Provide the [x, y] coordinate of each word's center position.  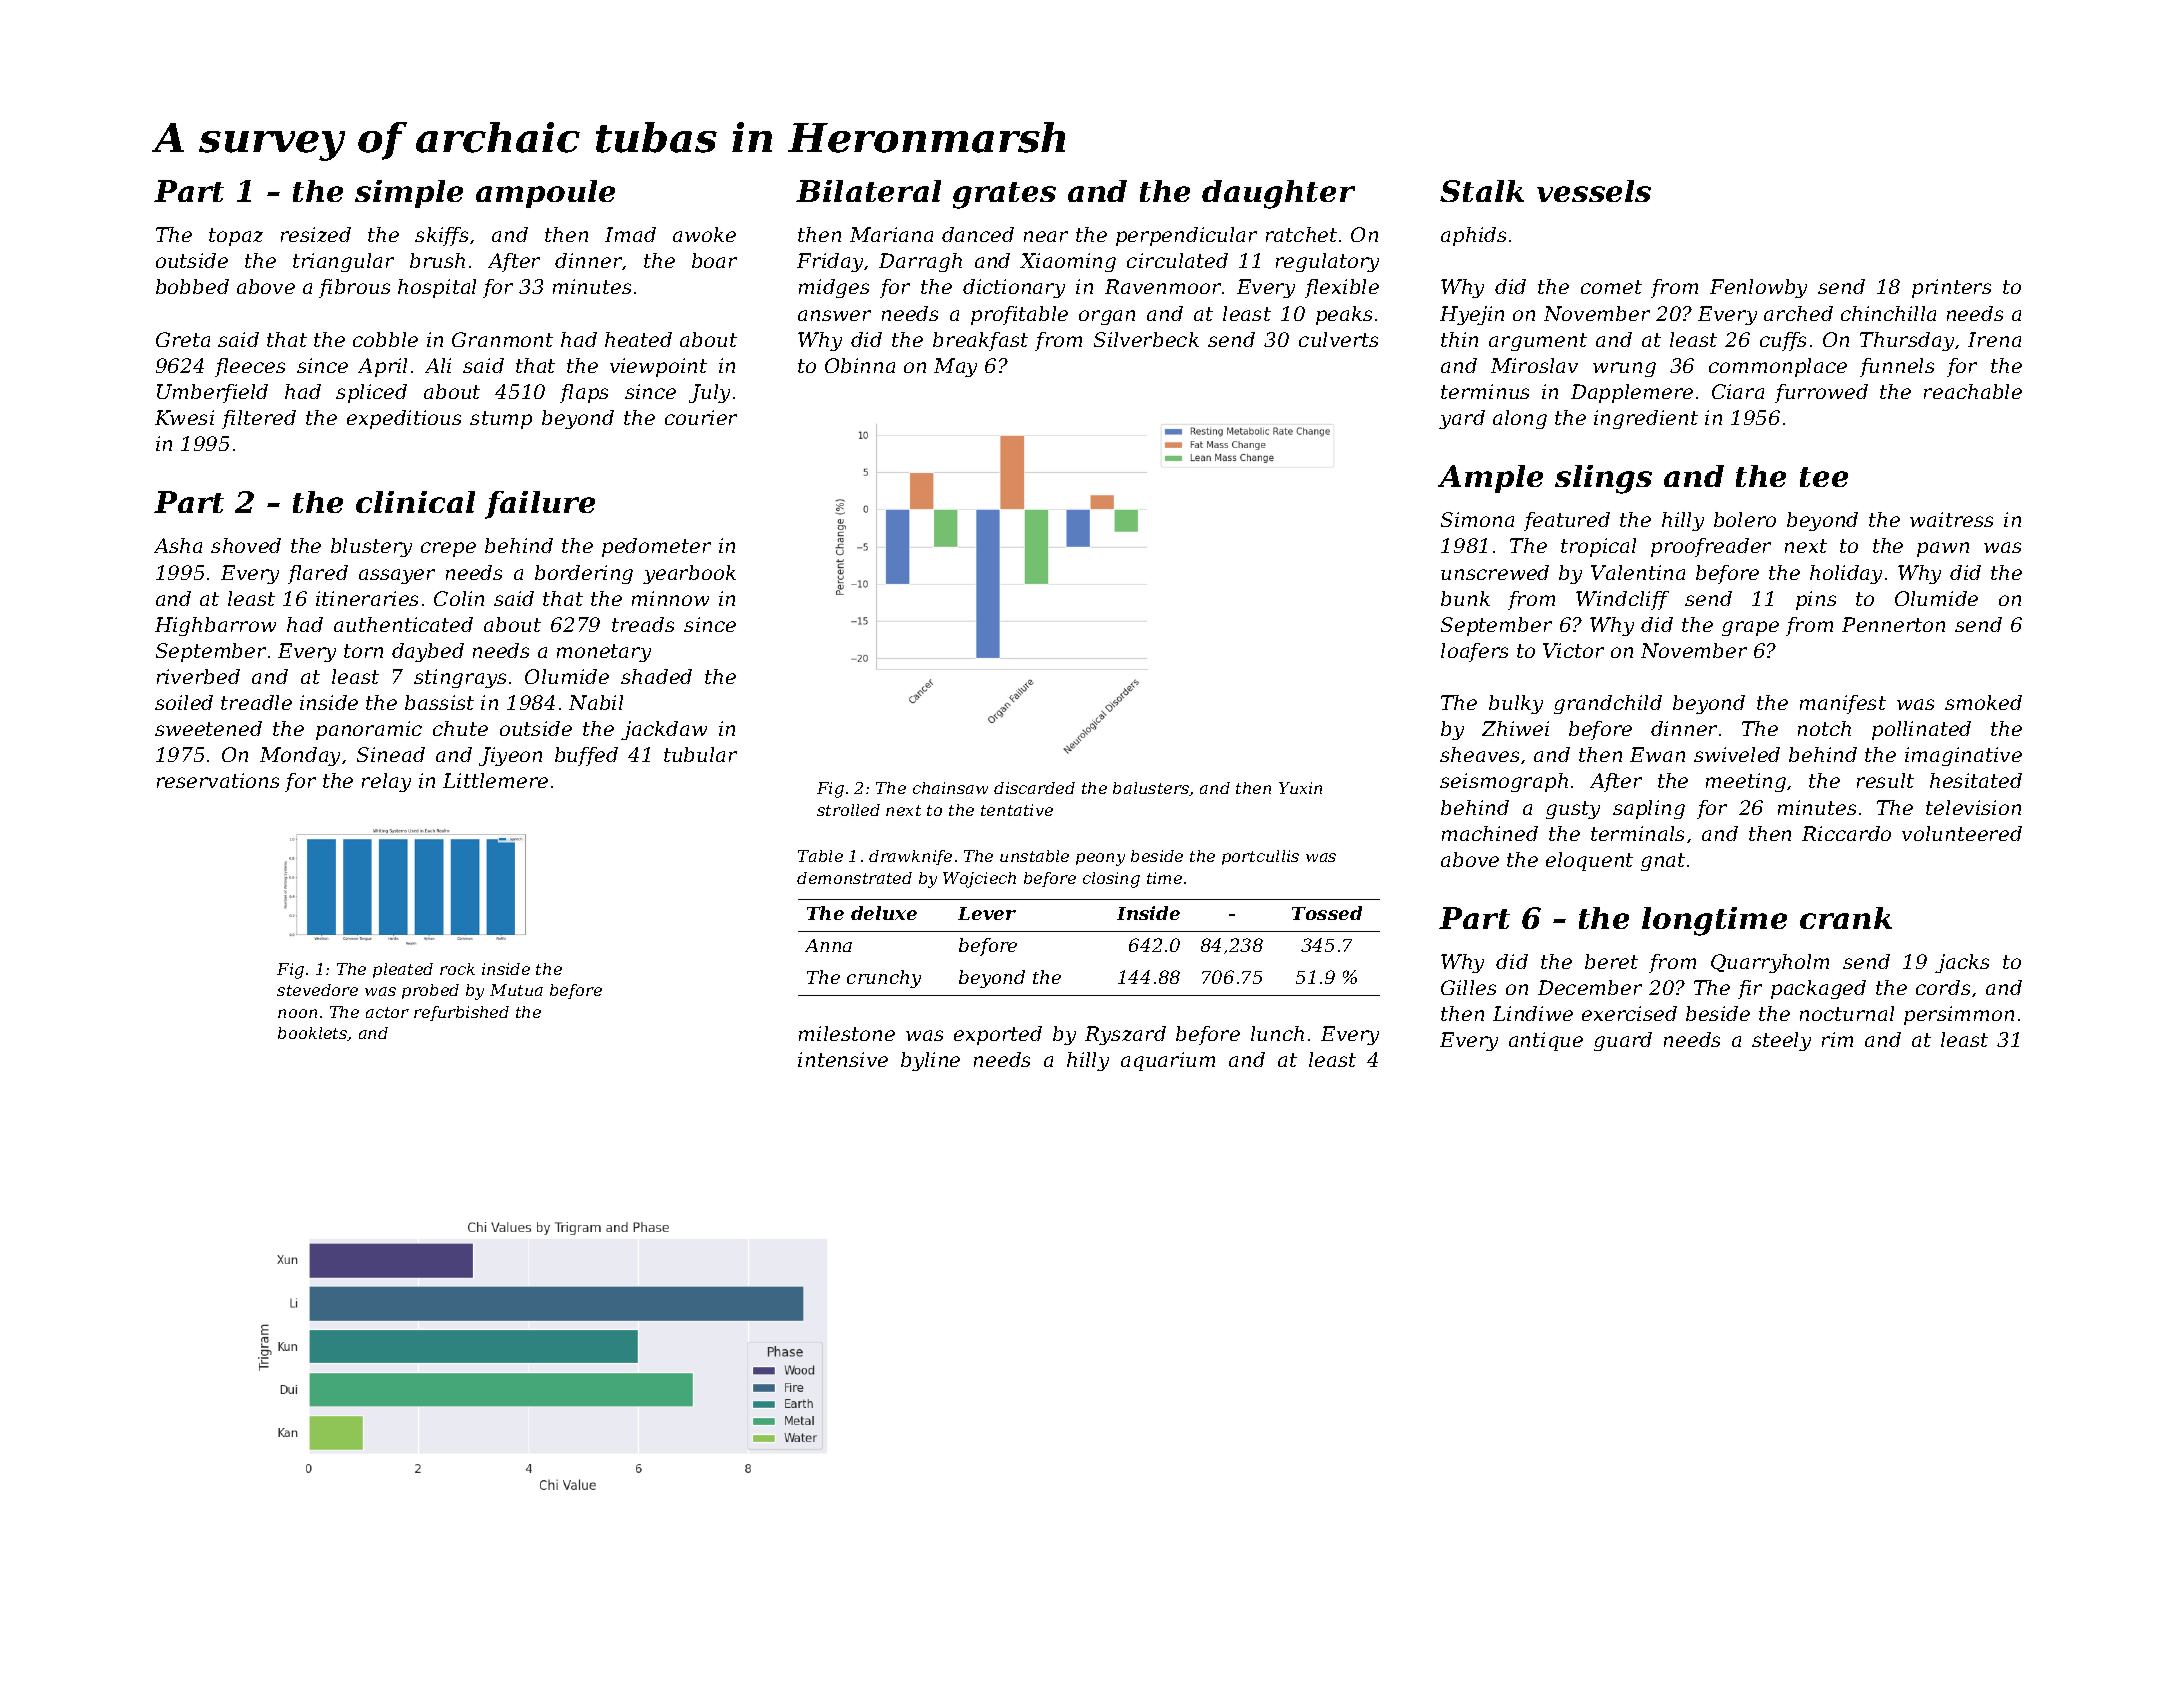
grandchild [1608, 704]
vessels [1594, 191]
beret [1611, 961]
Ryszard [1125, 1035]
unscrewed [1495, 572]
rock [457, 969]
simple [409, 194]
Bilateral [868, 191]
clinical [415, 502]
